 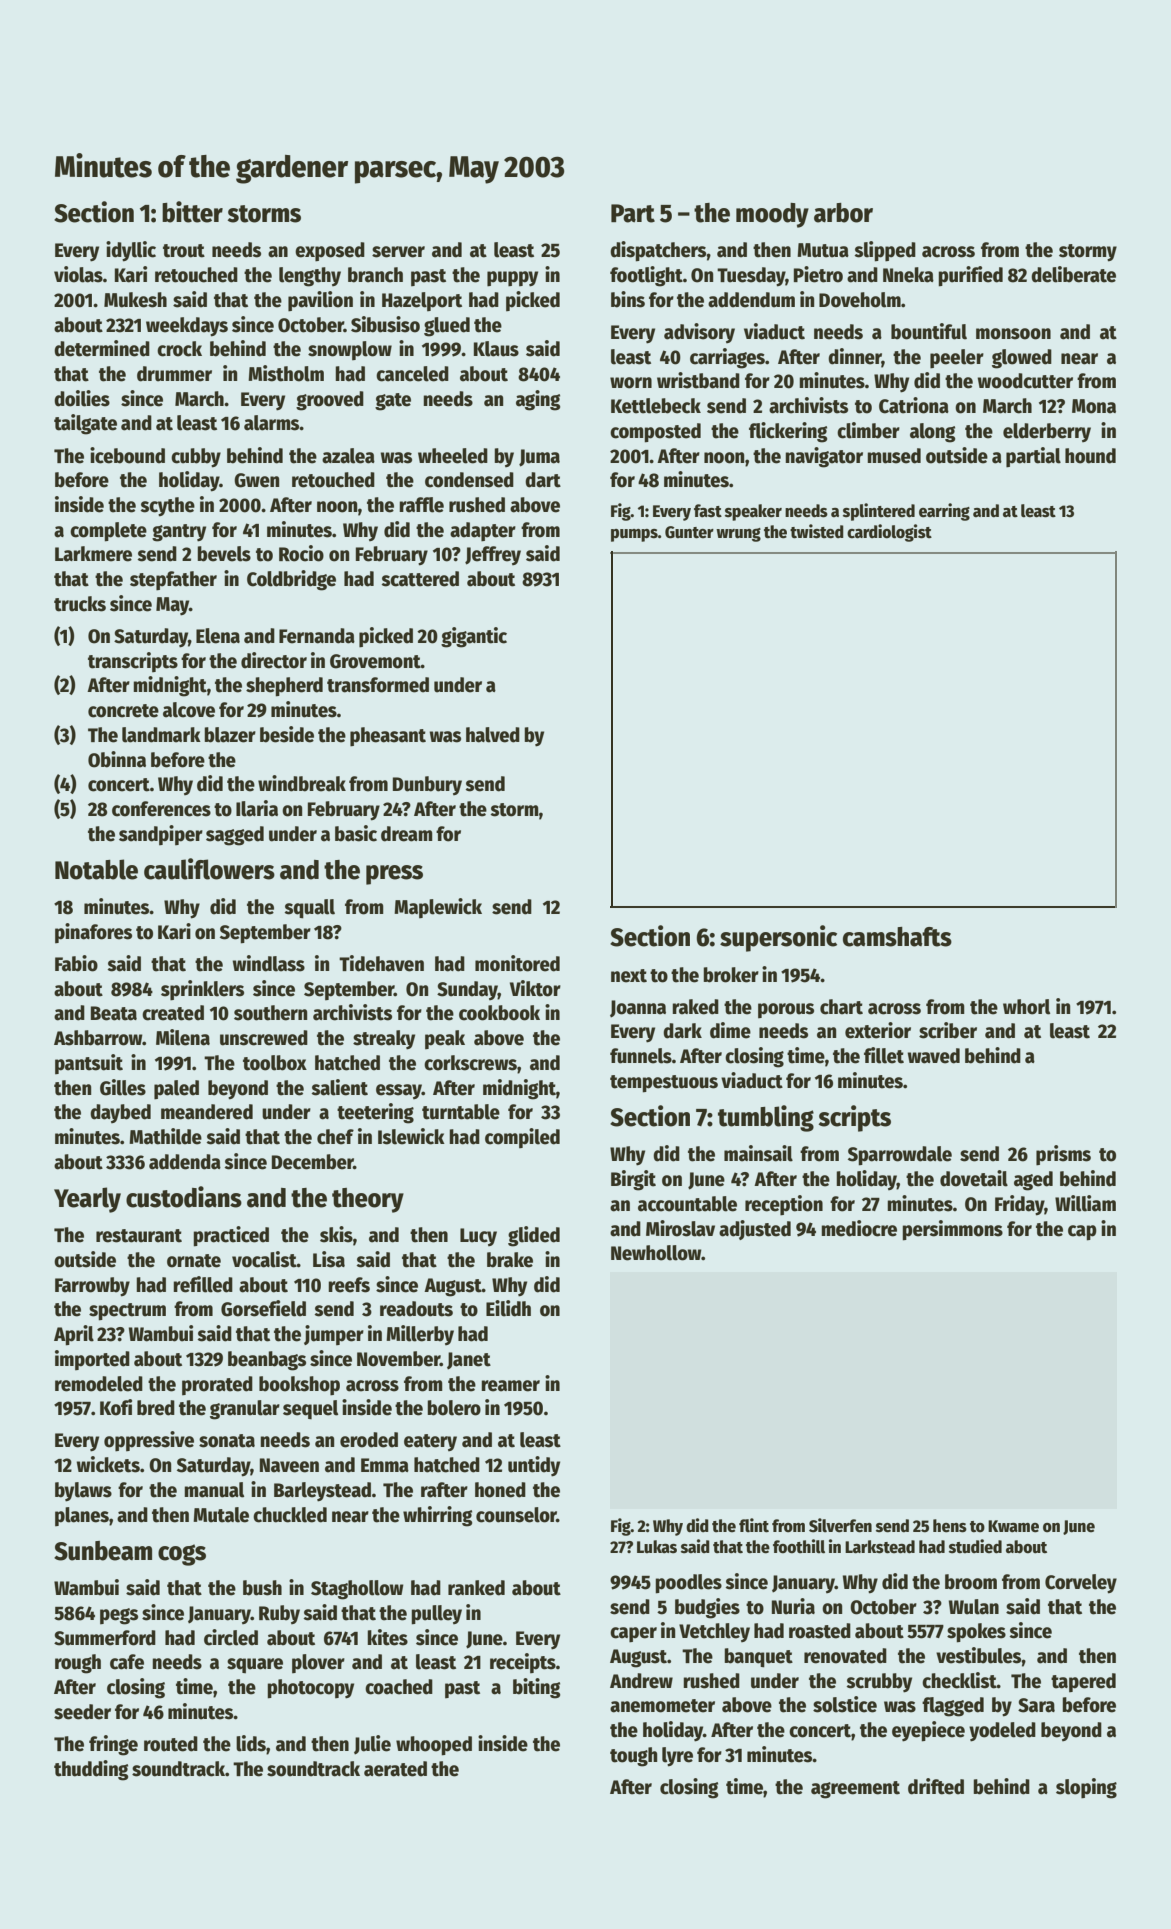 What do you see at coordinates (932, 433) in the screenshot?
I see `along` at bounding box center [932, 433].
